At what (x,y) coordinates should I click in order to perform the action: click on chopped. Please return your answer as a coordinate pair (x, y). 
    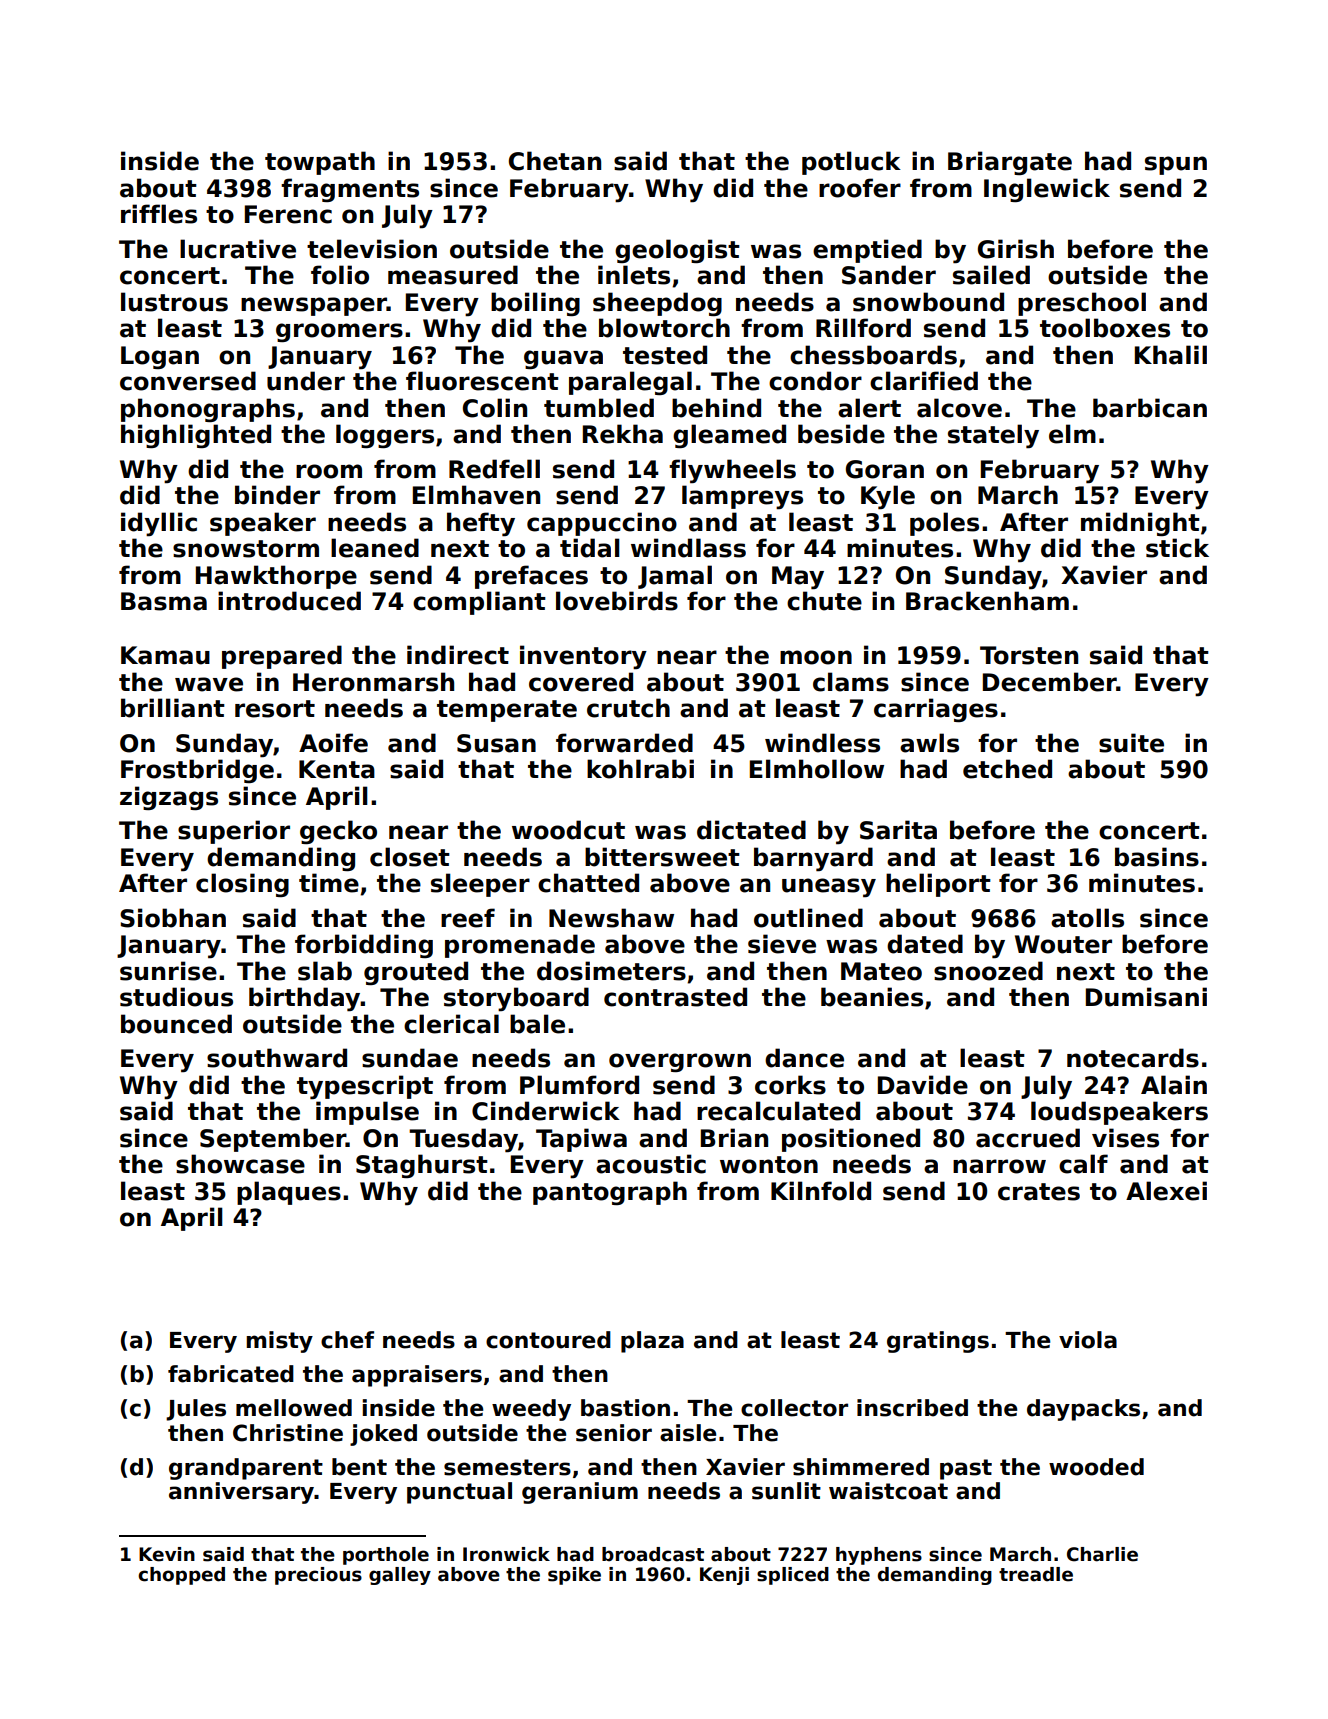
    Looking at the image, I should click on (181, 1576).
